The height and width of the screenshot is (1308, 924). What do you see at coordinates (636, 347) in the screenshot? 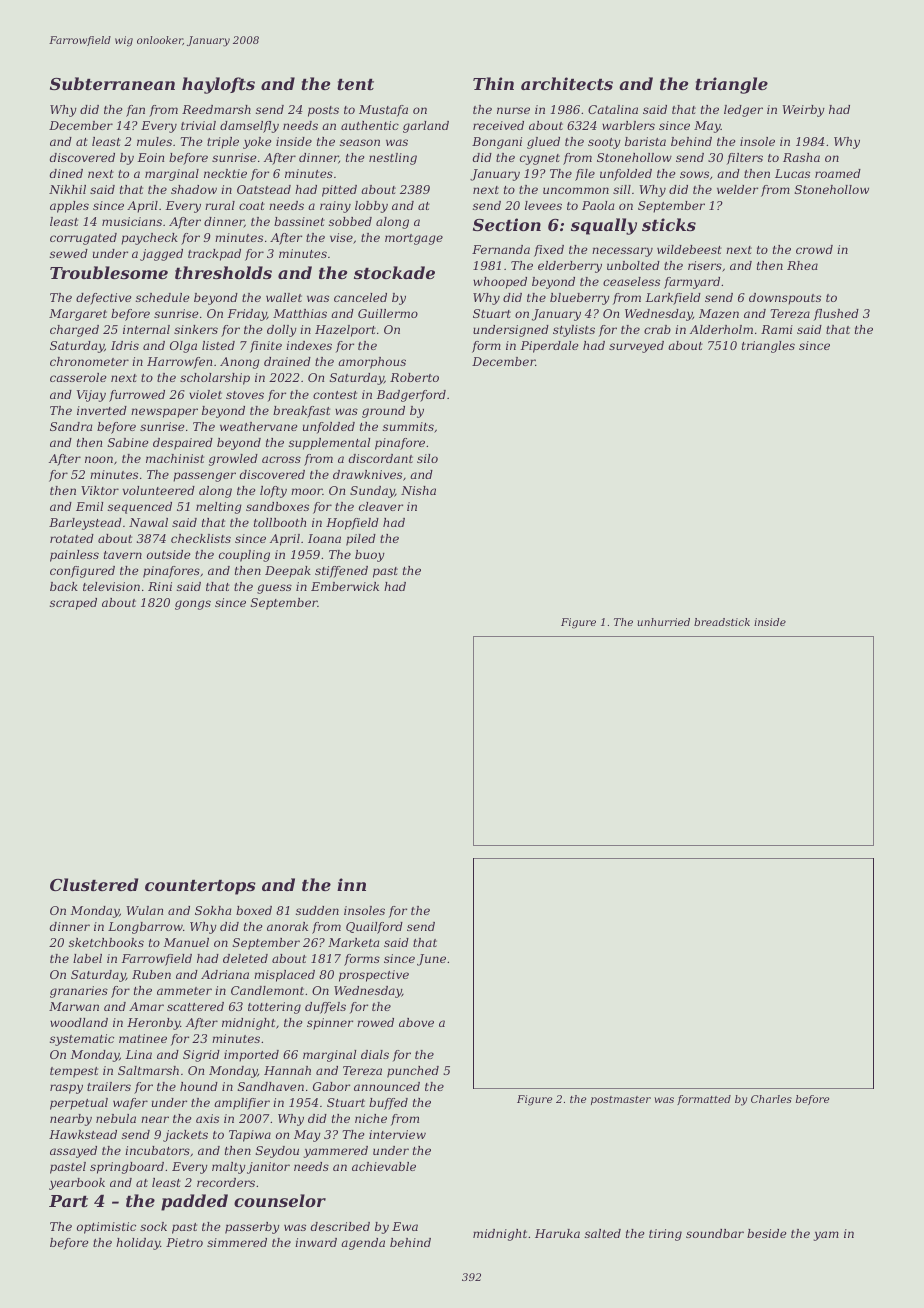
I see `surveyed` at bounding box center [636, 347].
